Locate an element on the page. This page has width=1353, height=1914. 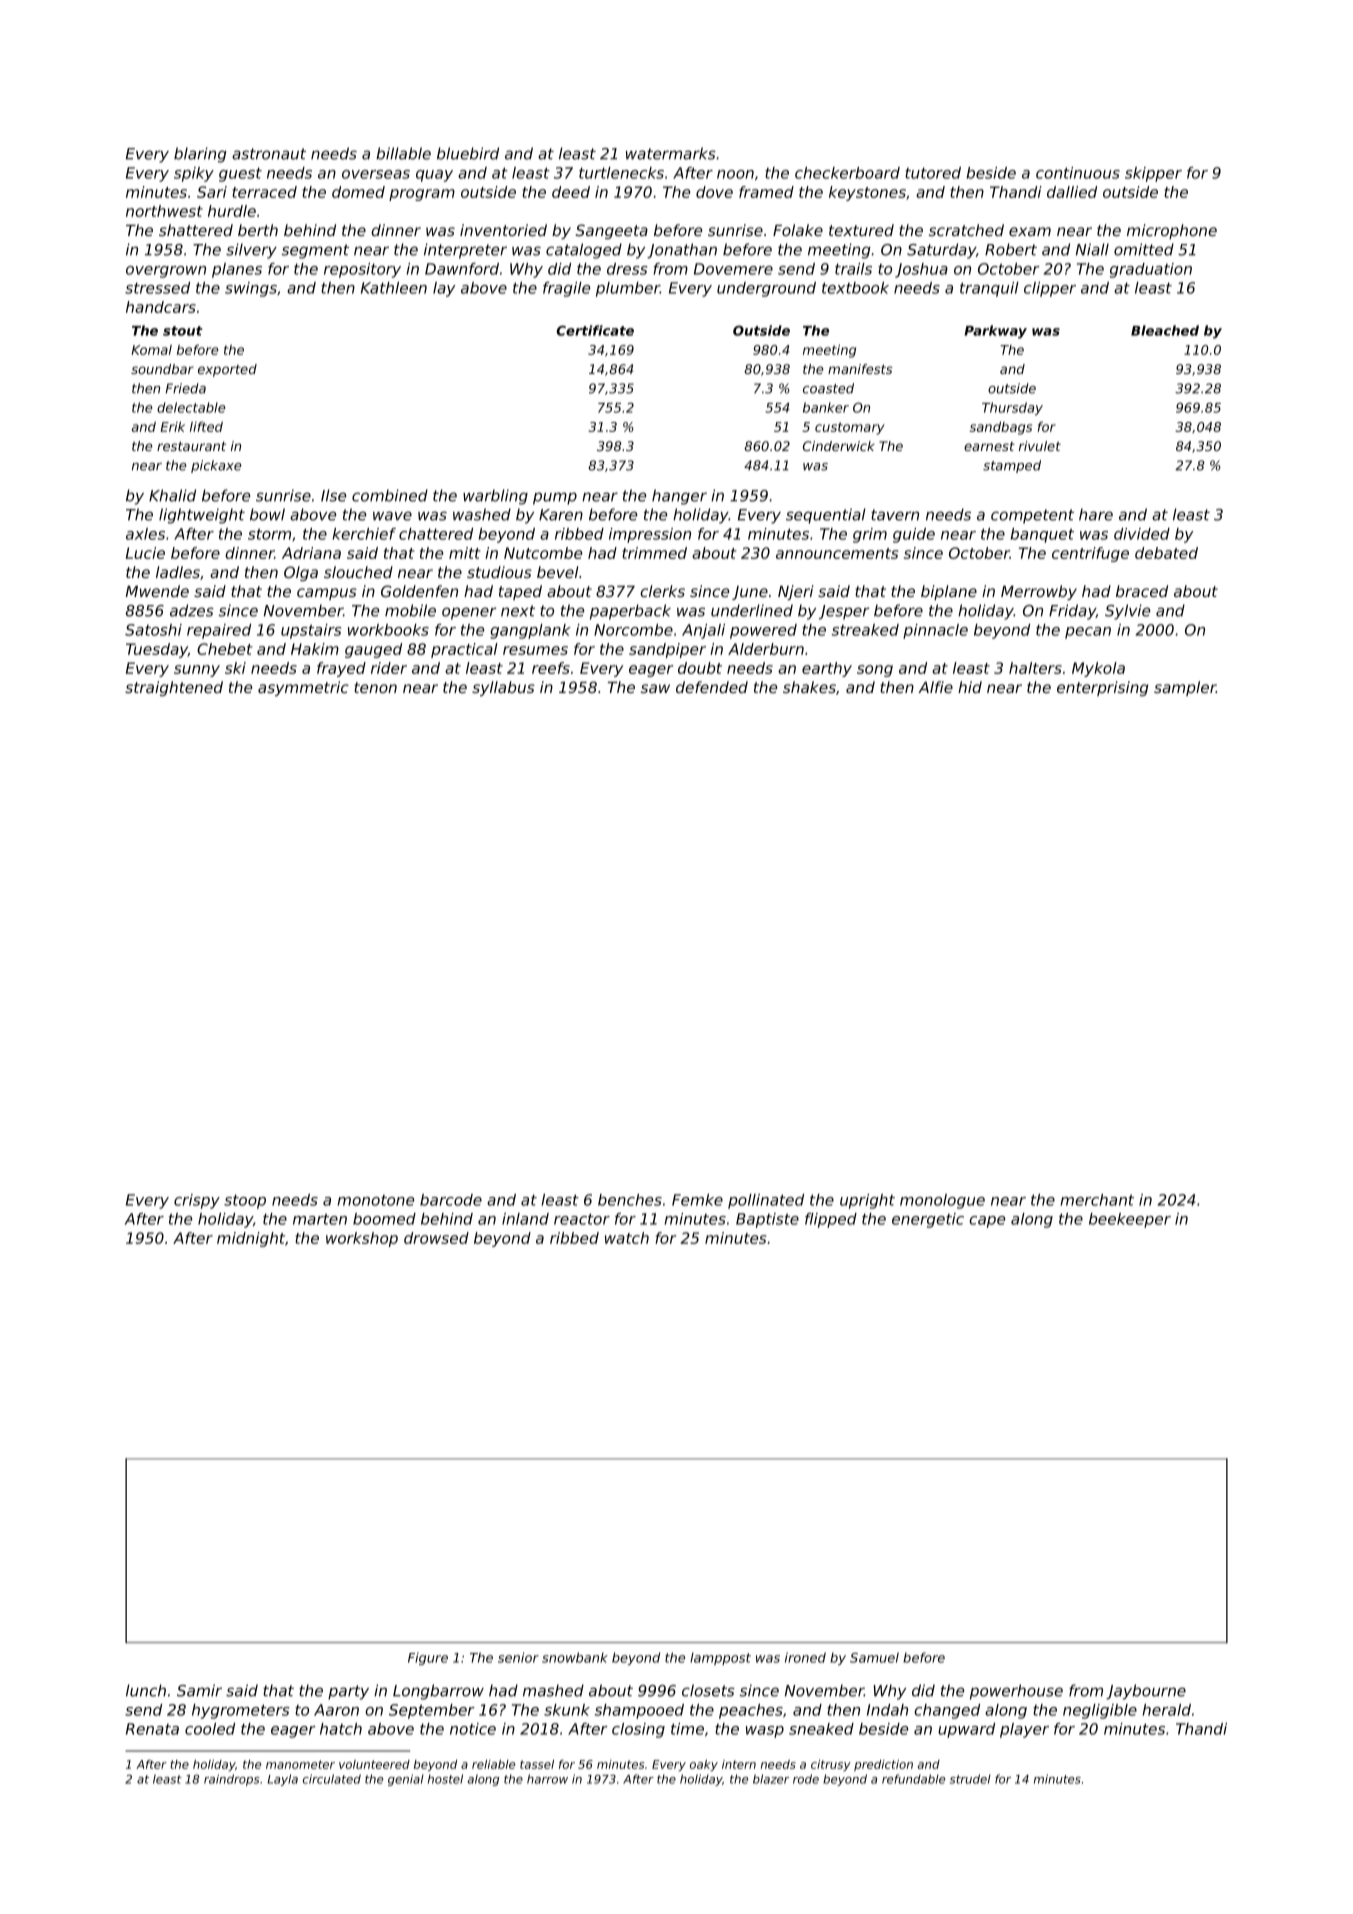
lamppost is located at coordinates (720, 1658).
